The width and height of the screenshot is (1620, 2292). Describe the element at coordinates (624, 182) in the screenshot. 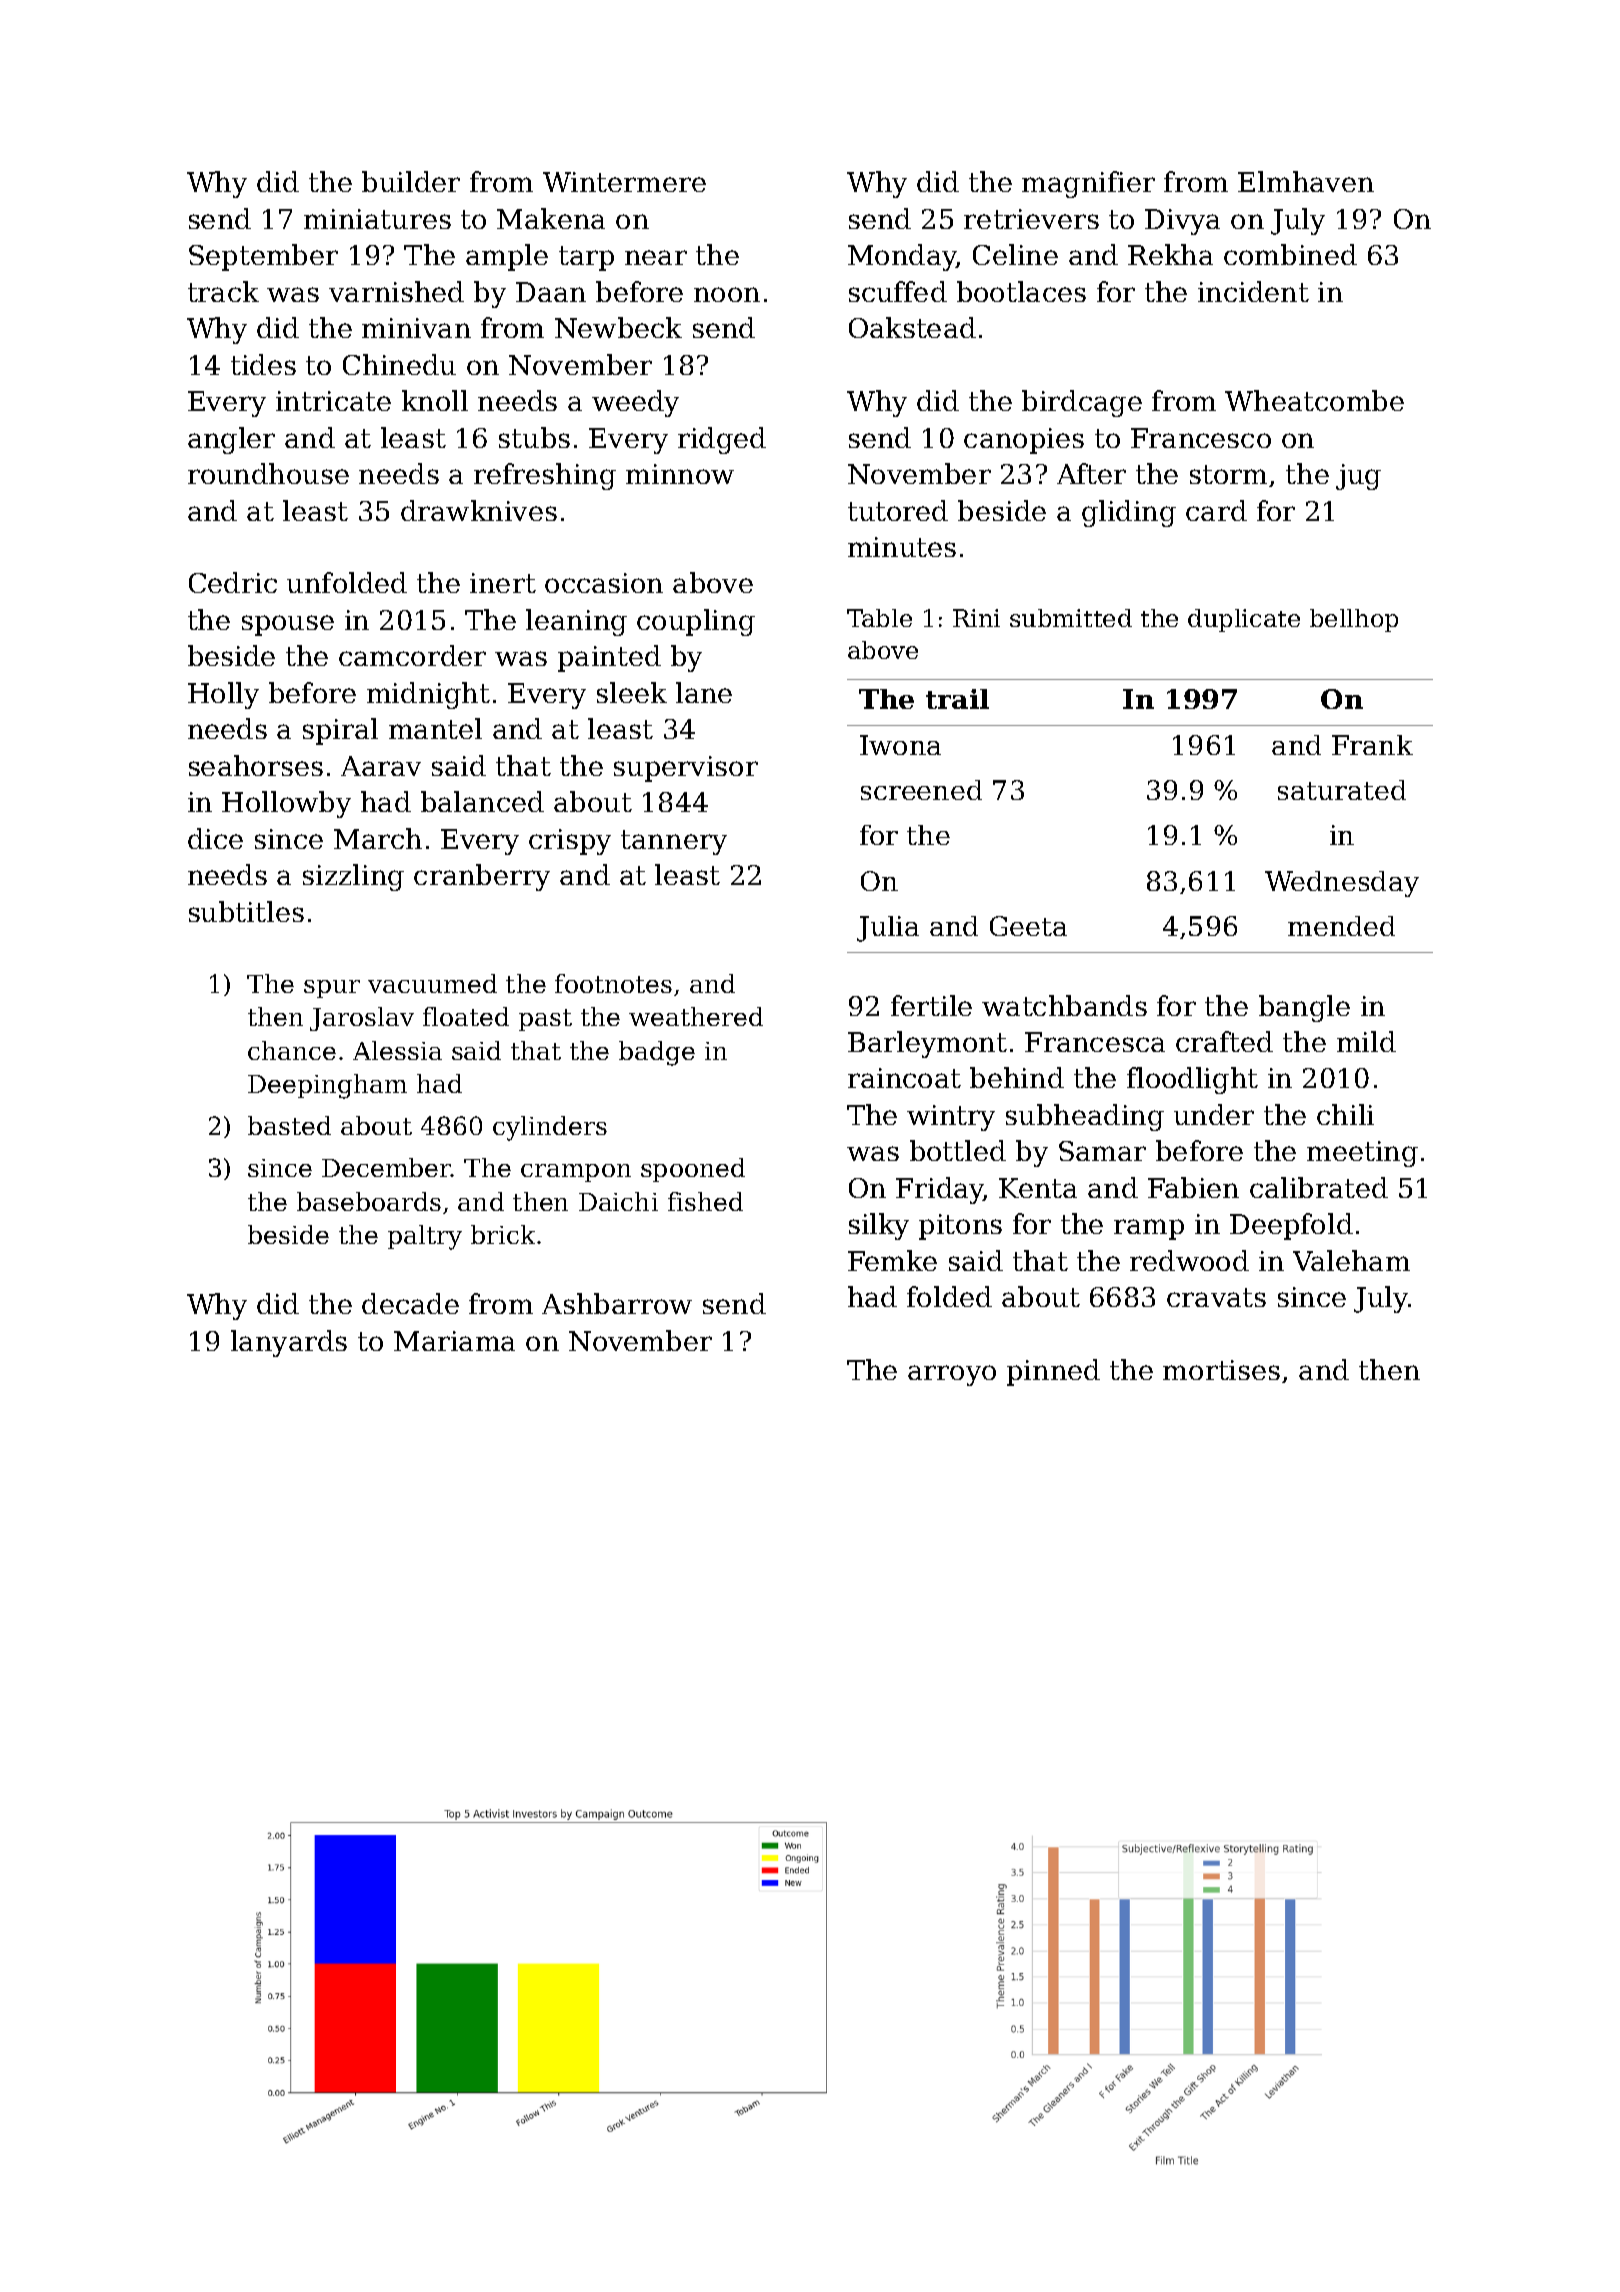

I see `Wintermere` at that location.
